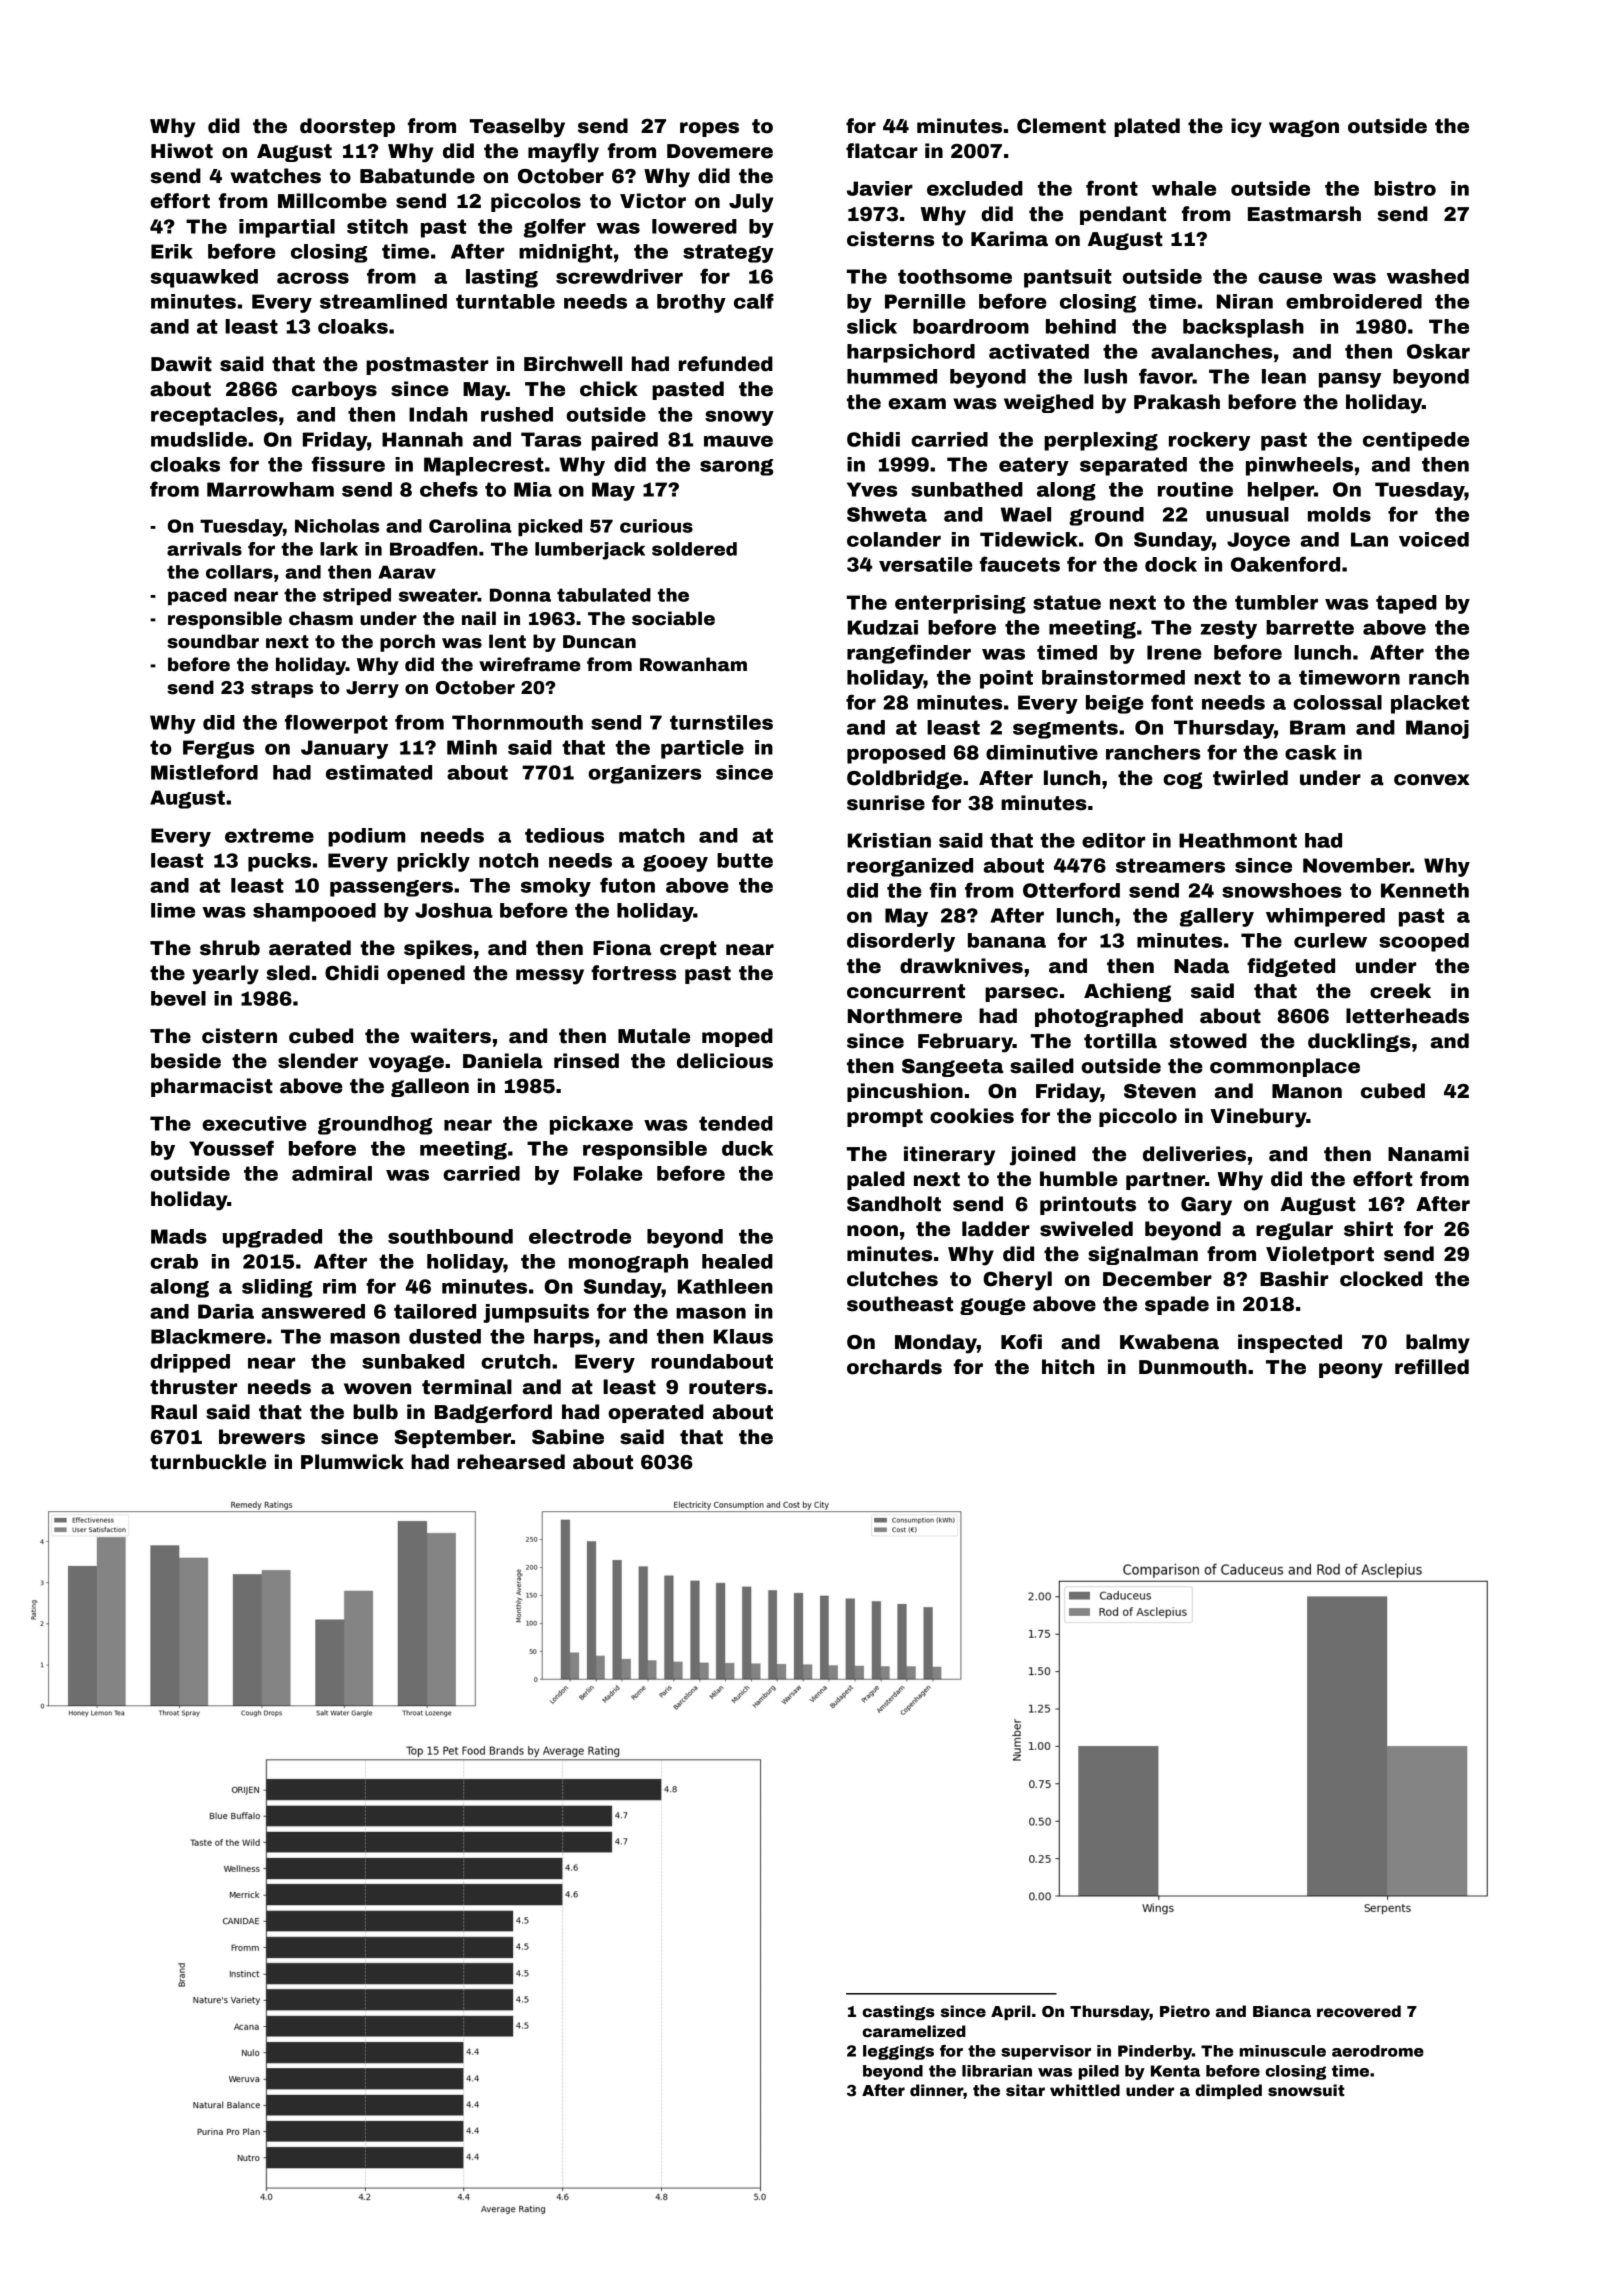  I want to click on helper, so click(1281, 491).
